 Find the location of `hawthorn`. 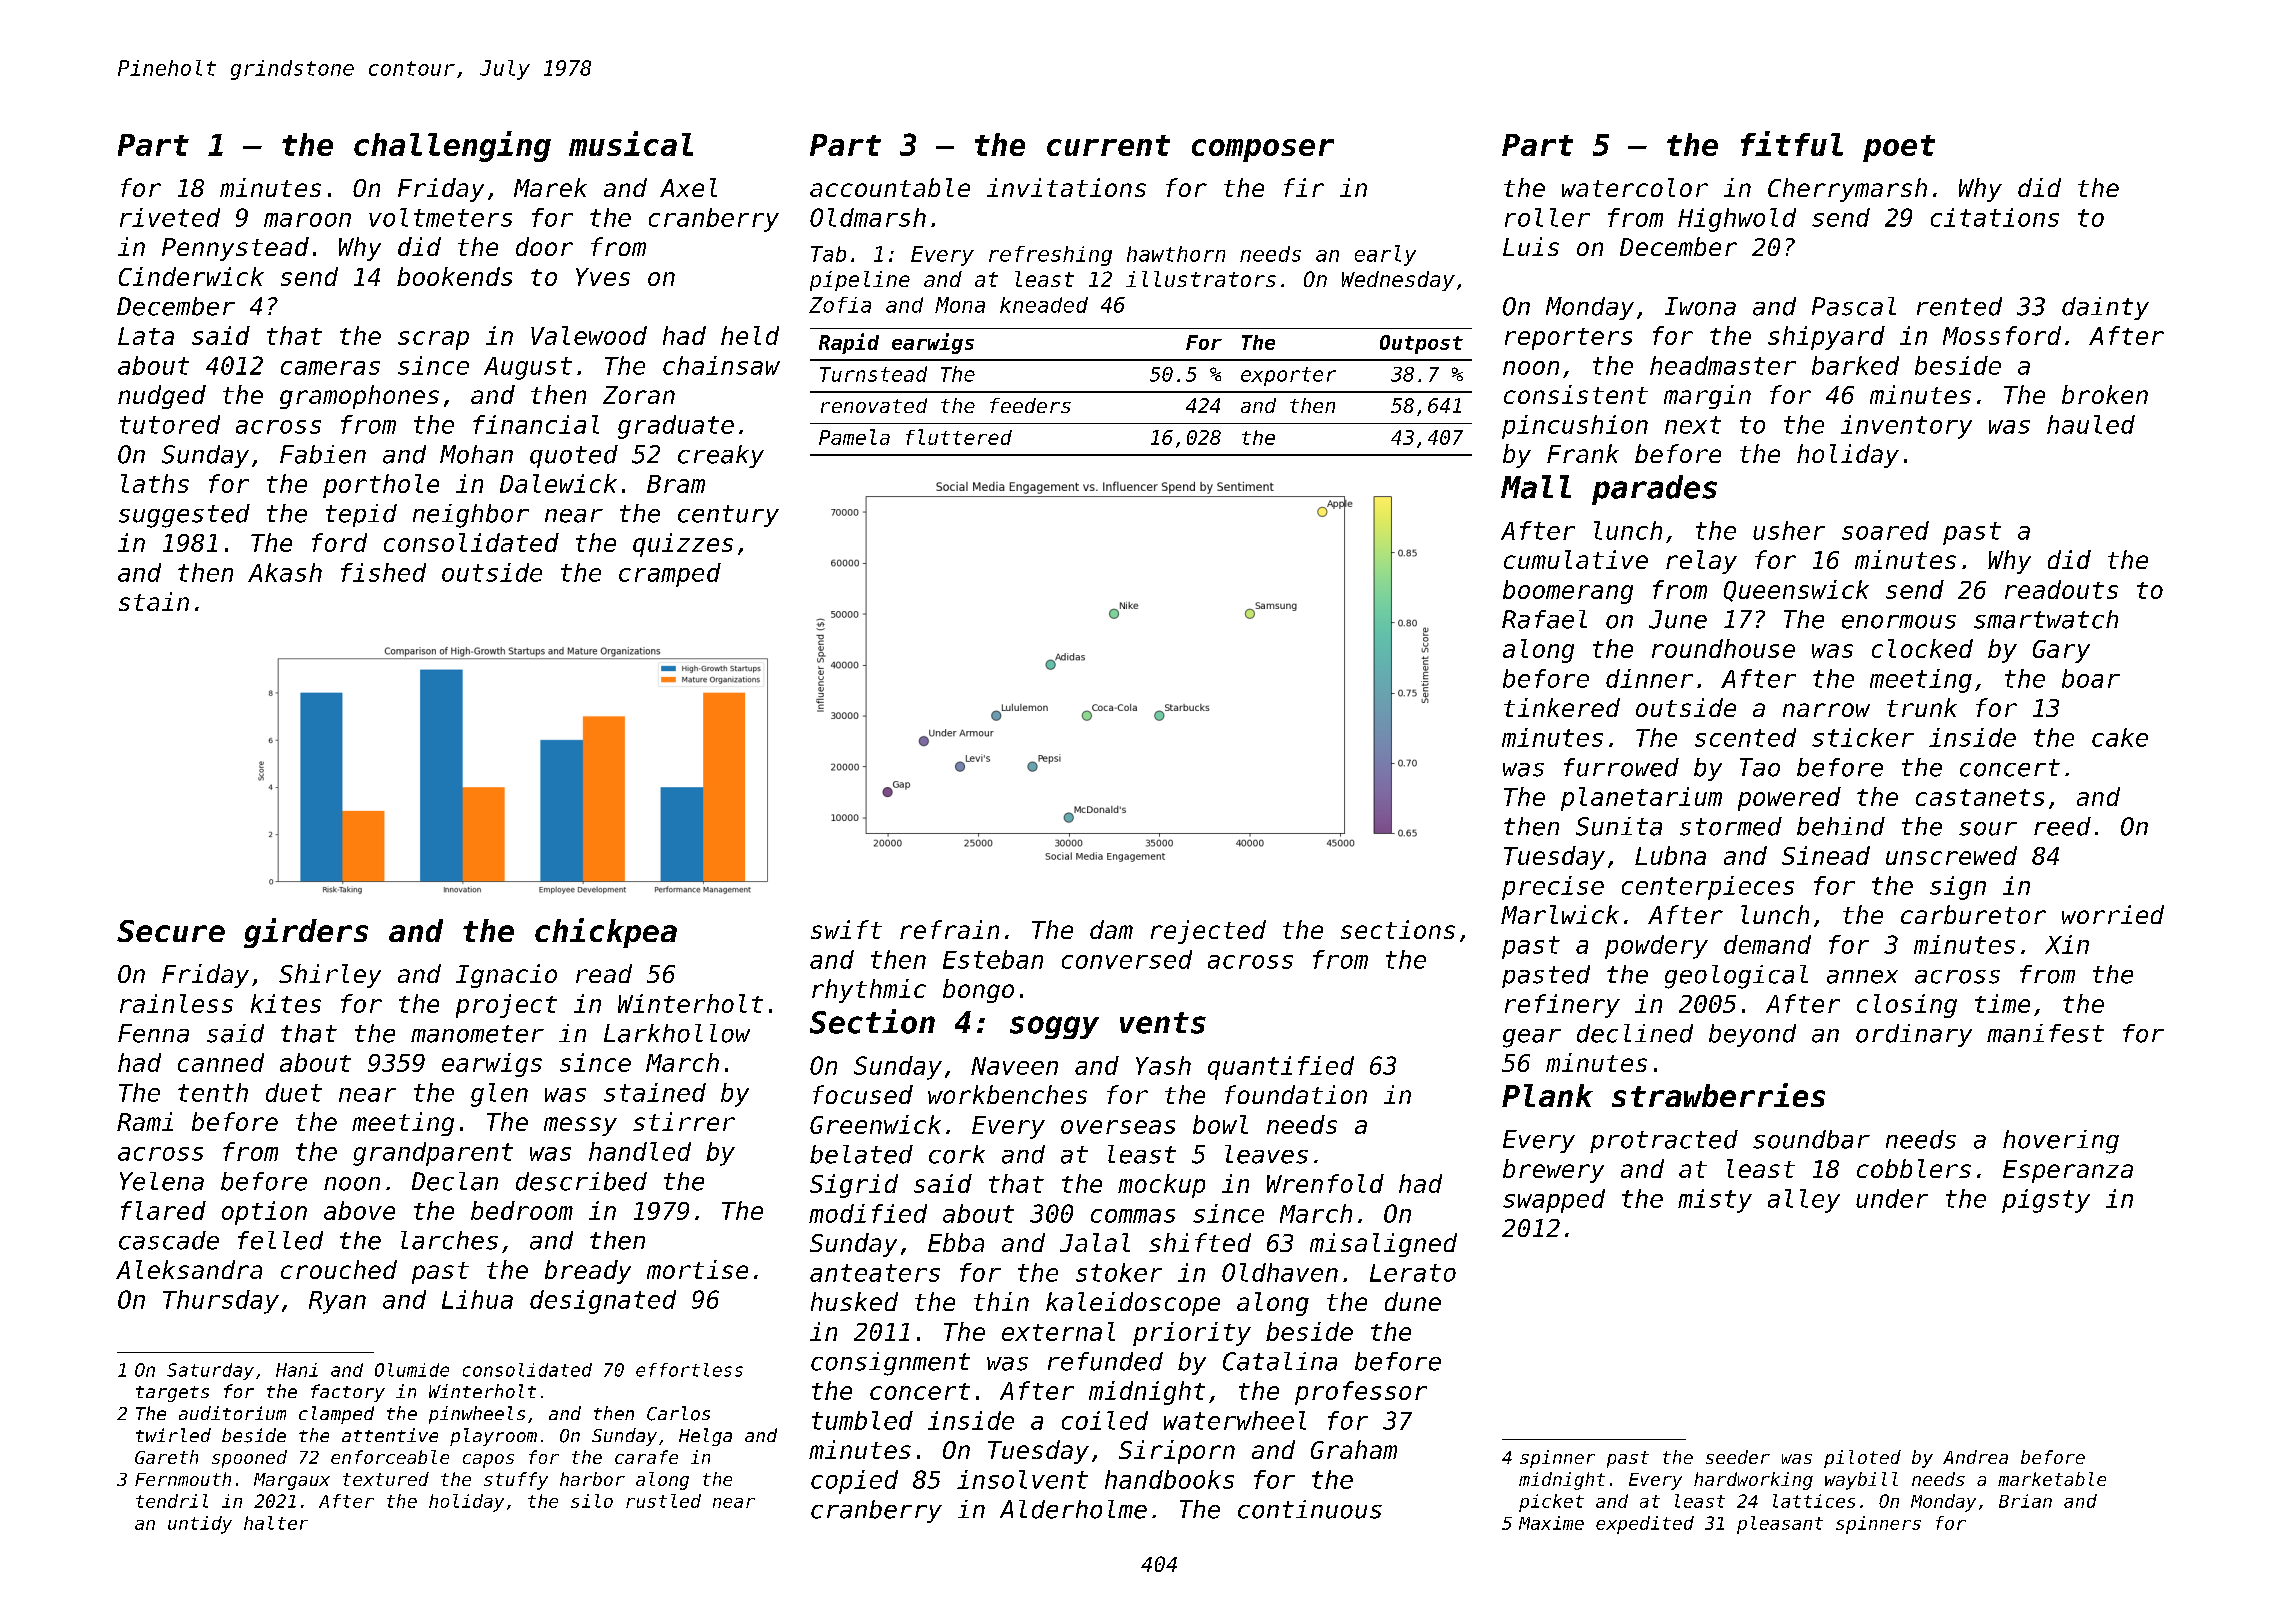

hawthorn is located at coordinates (1176, 254).
